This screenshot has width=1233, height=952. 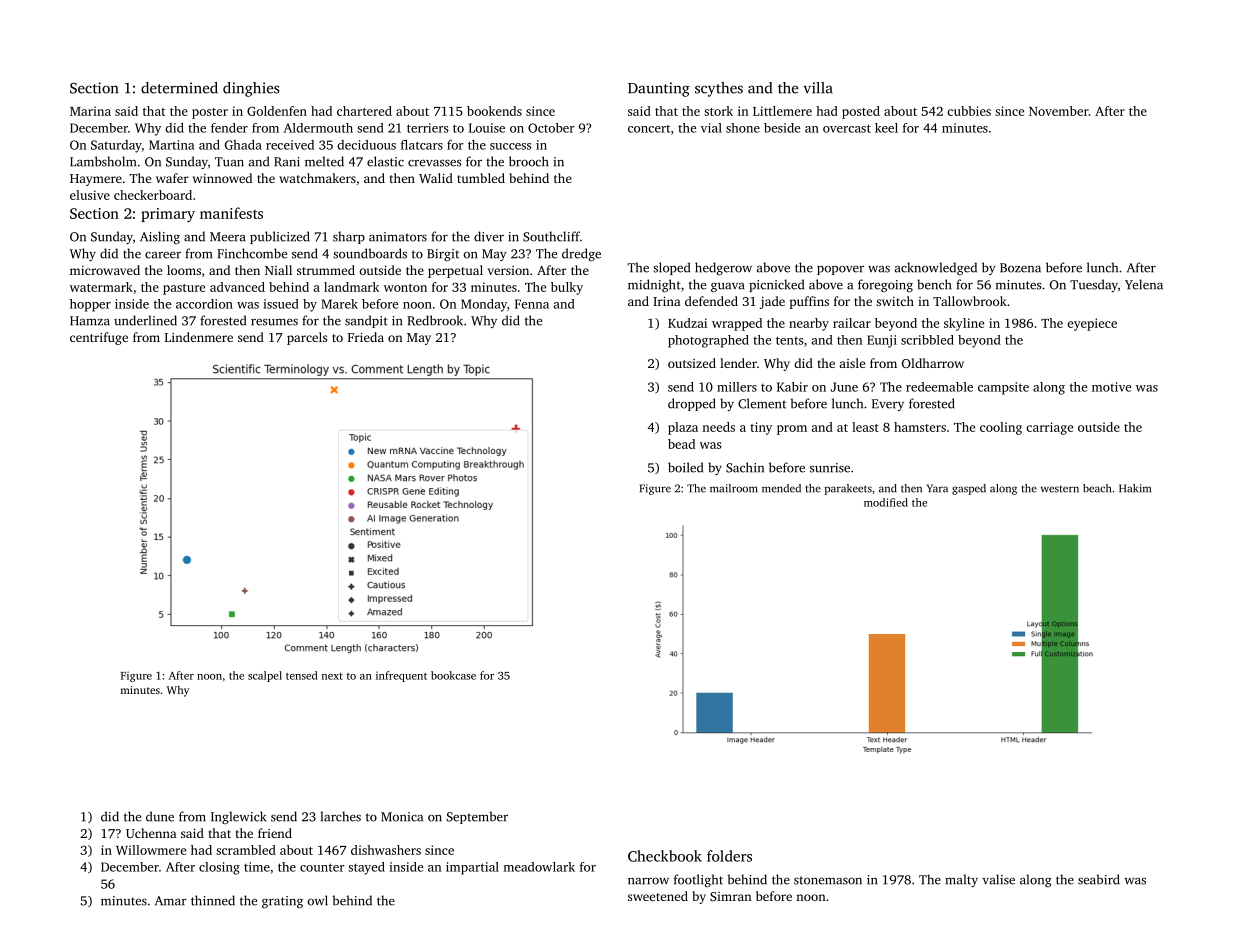 I want to click on dishwashers, so click(x=386, y=850).
